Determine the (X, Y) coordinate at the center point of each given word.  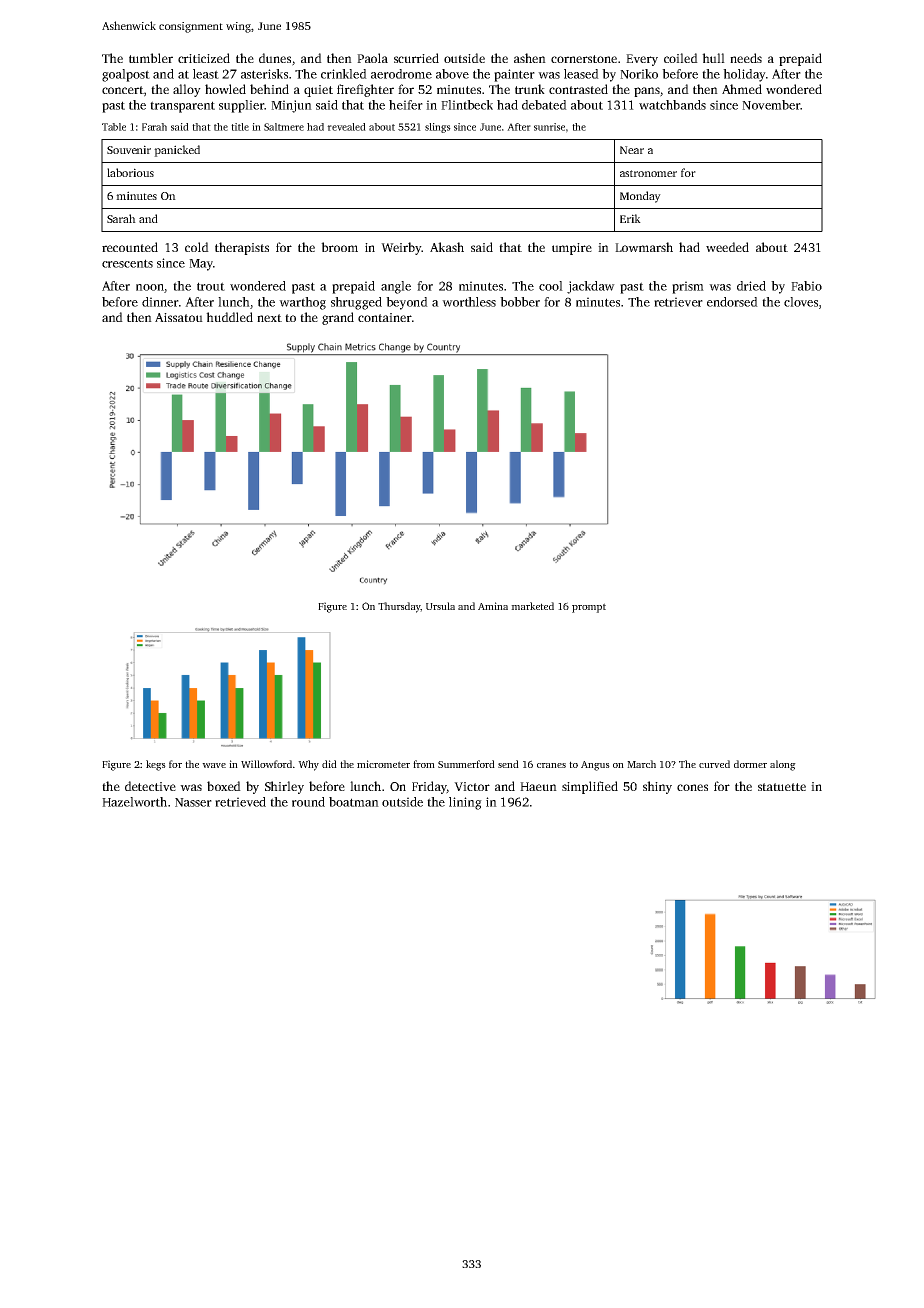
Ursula (440, 606)
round (308, 802)
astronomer (648, 173)
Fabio (806, 286)
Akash (447, 247)
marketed (532, 606)
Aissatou (179, 317)
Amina (493, 606)
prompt (589, 608)
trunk (530, 89)
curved (714, 764)
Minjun (291, 106)
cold (197, 247)
